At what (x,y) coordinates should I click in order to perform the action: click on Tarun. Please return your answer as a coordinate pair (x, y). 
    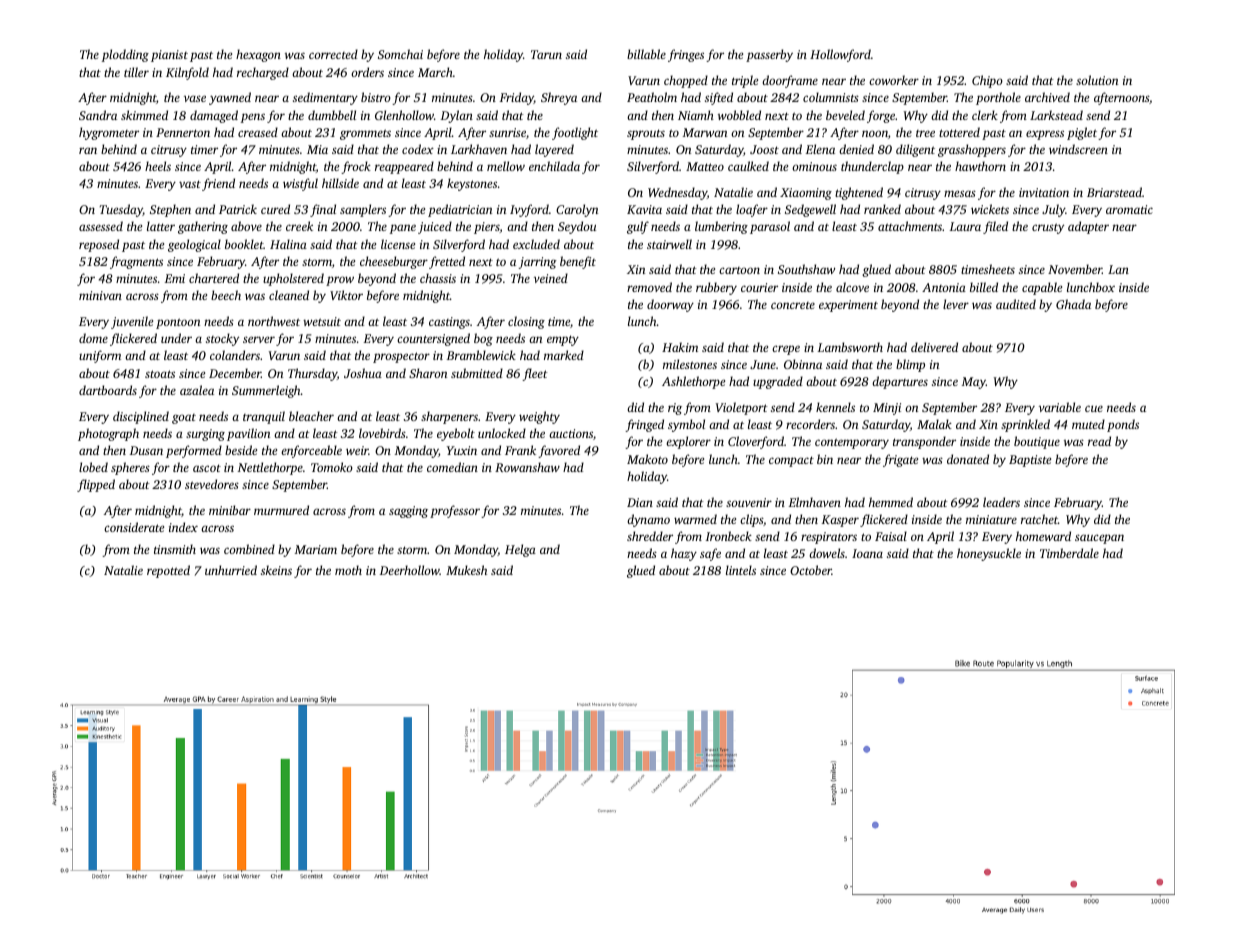
    Looking at the image, I should click on (546, 54).
